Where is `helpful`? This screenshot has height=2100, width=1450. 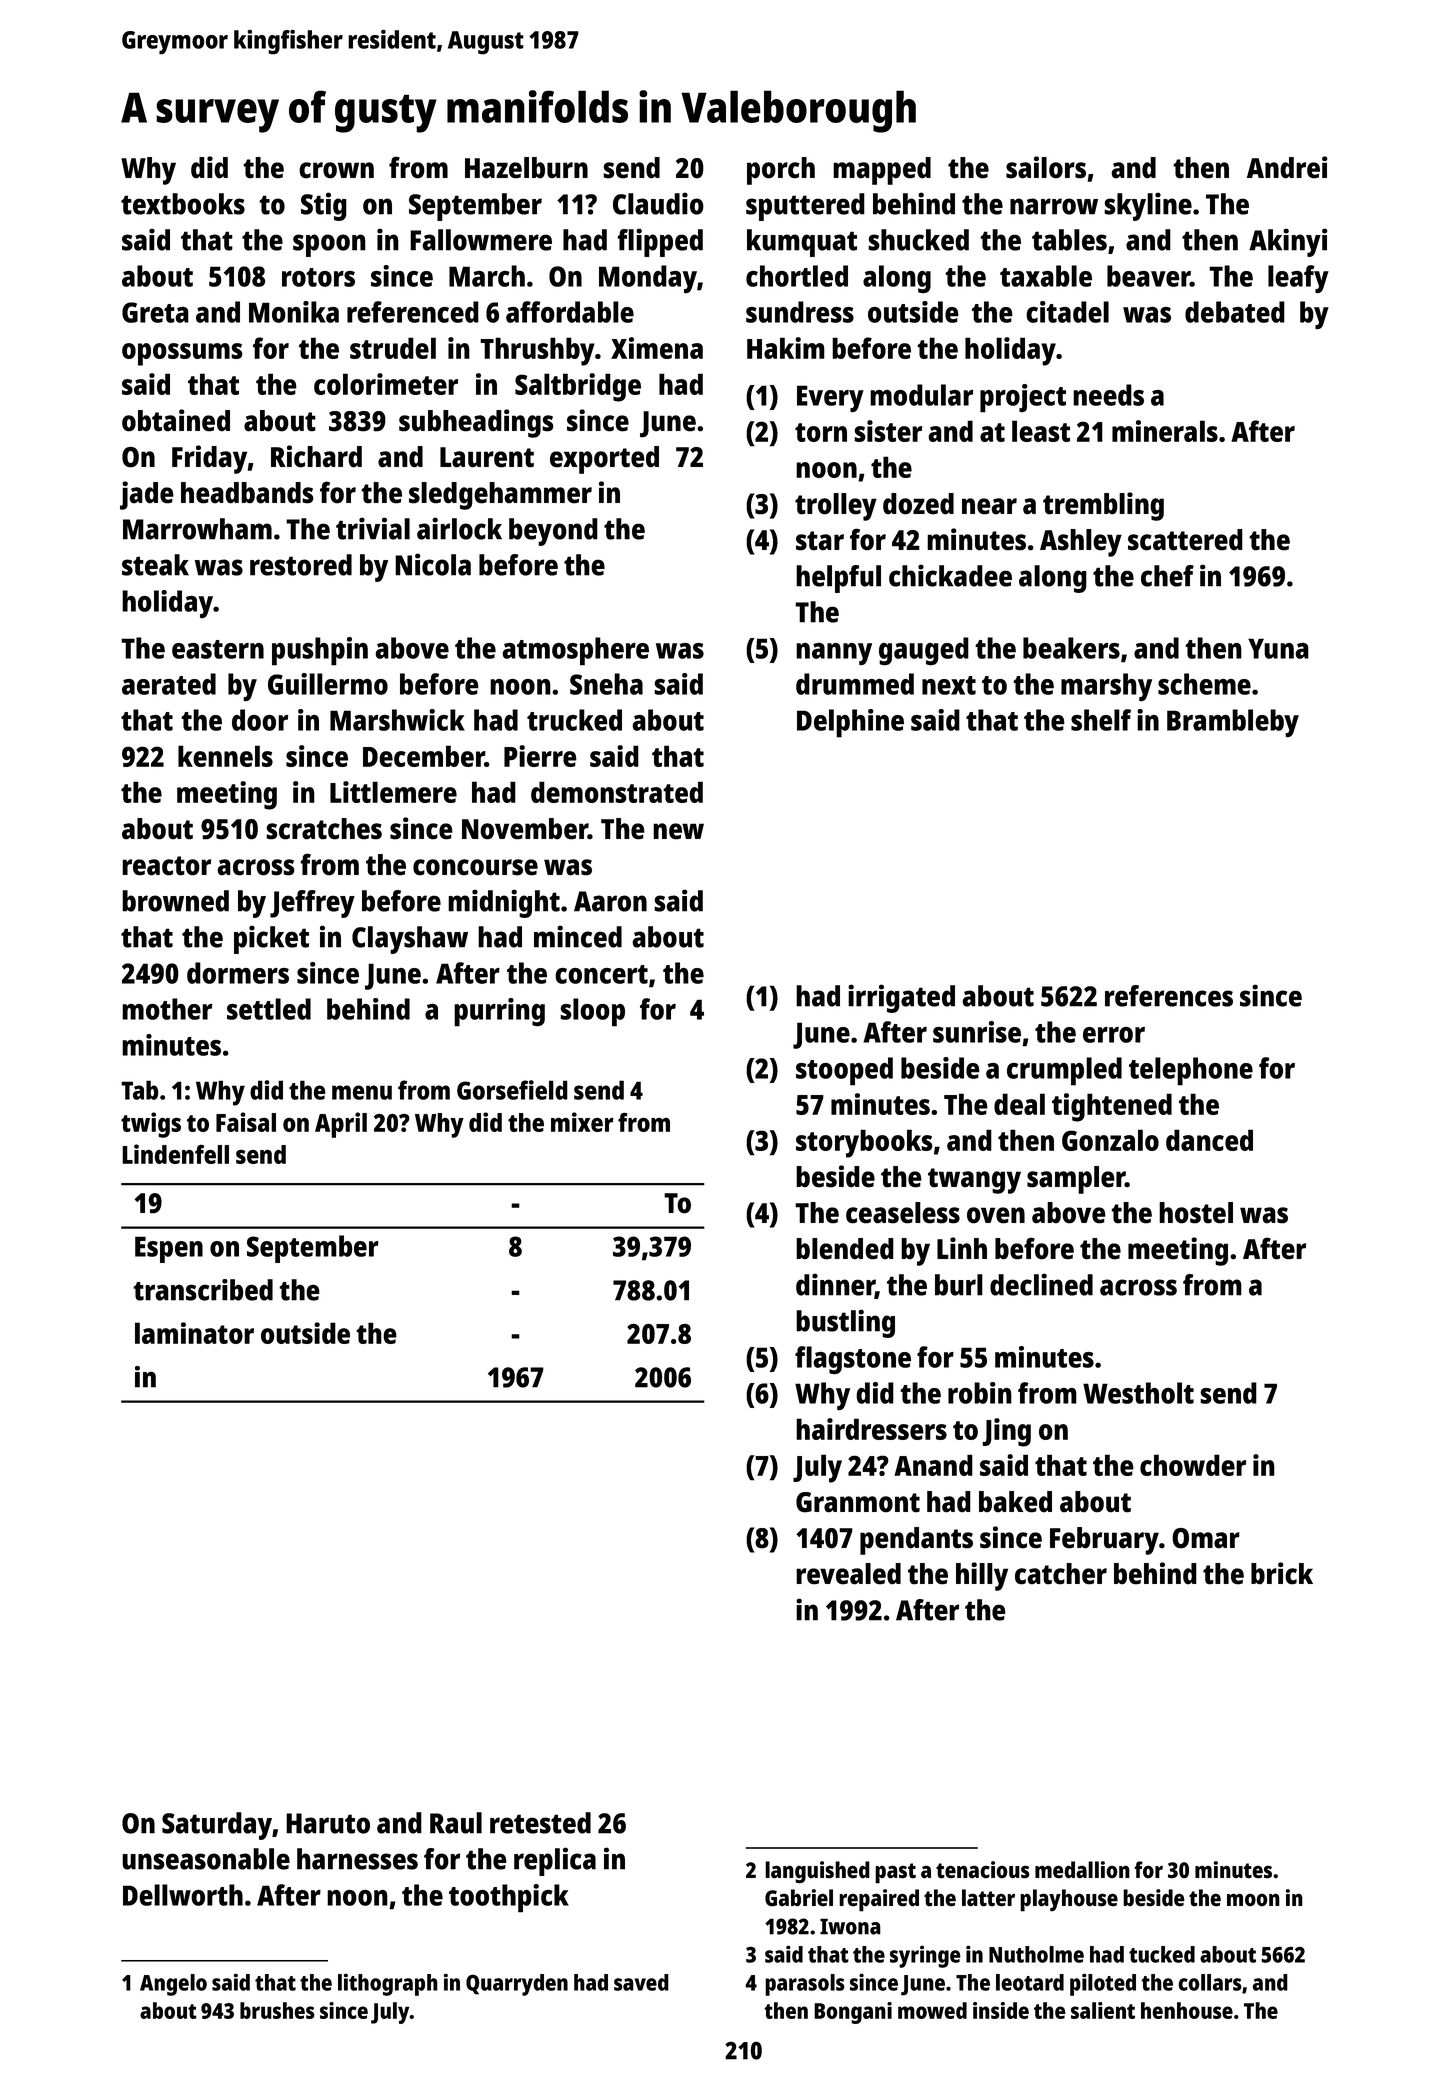
helpful is located at coordinates (838, 579).
